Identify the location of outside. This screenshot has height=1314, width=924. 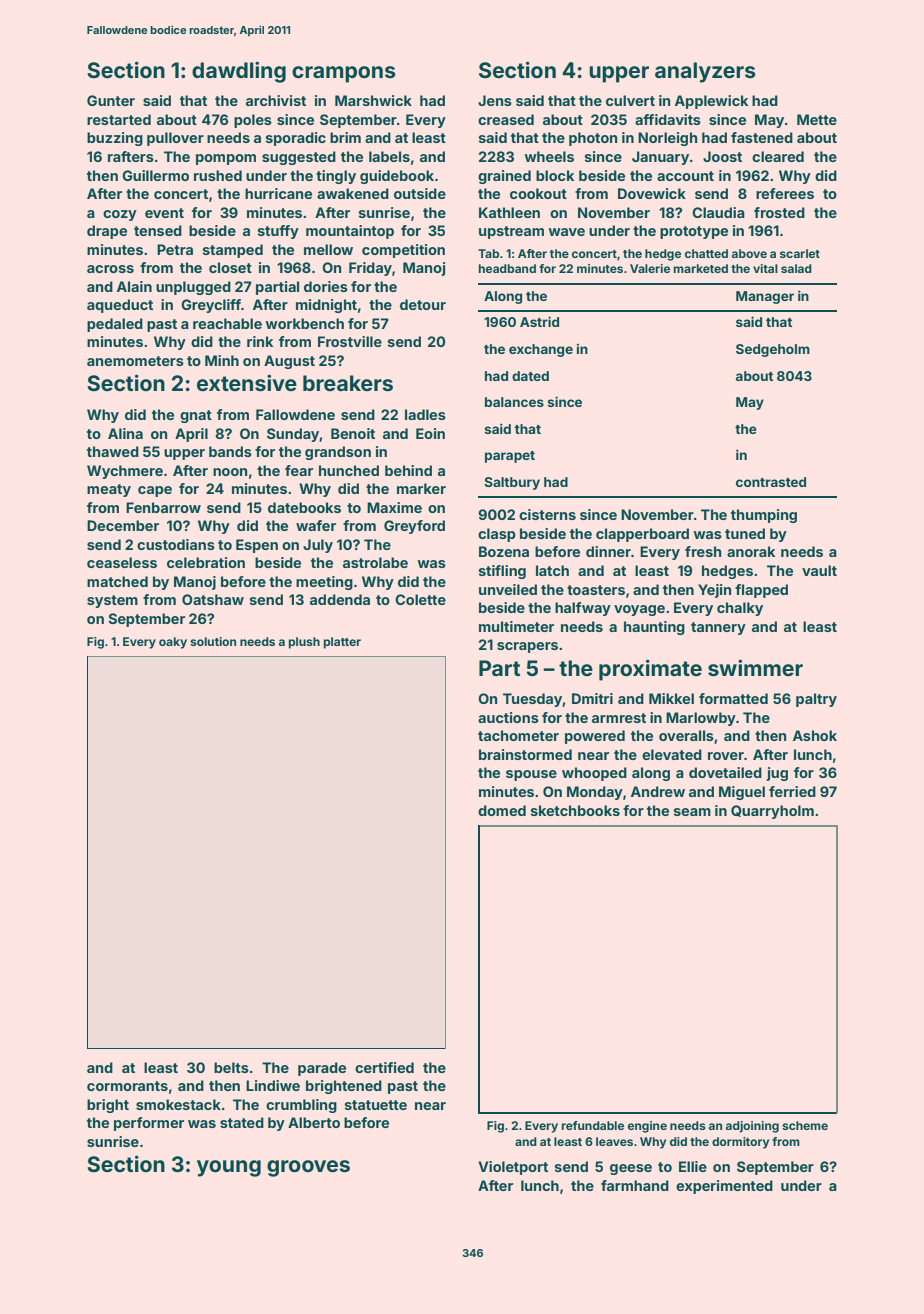
(420, 193).
